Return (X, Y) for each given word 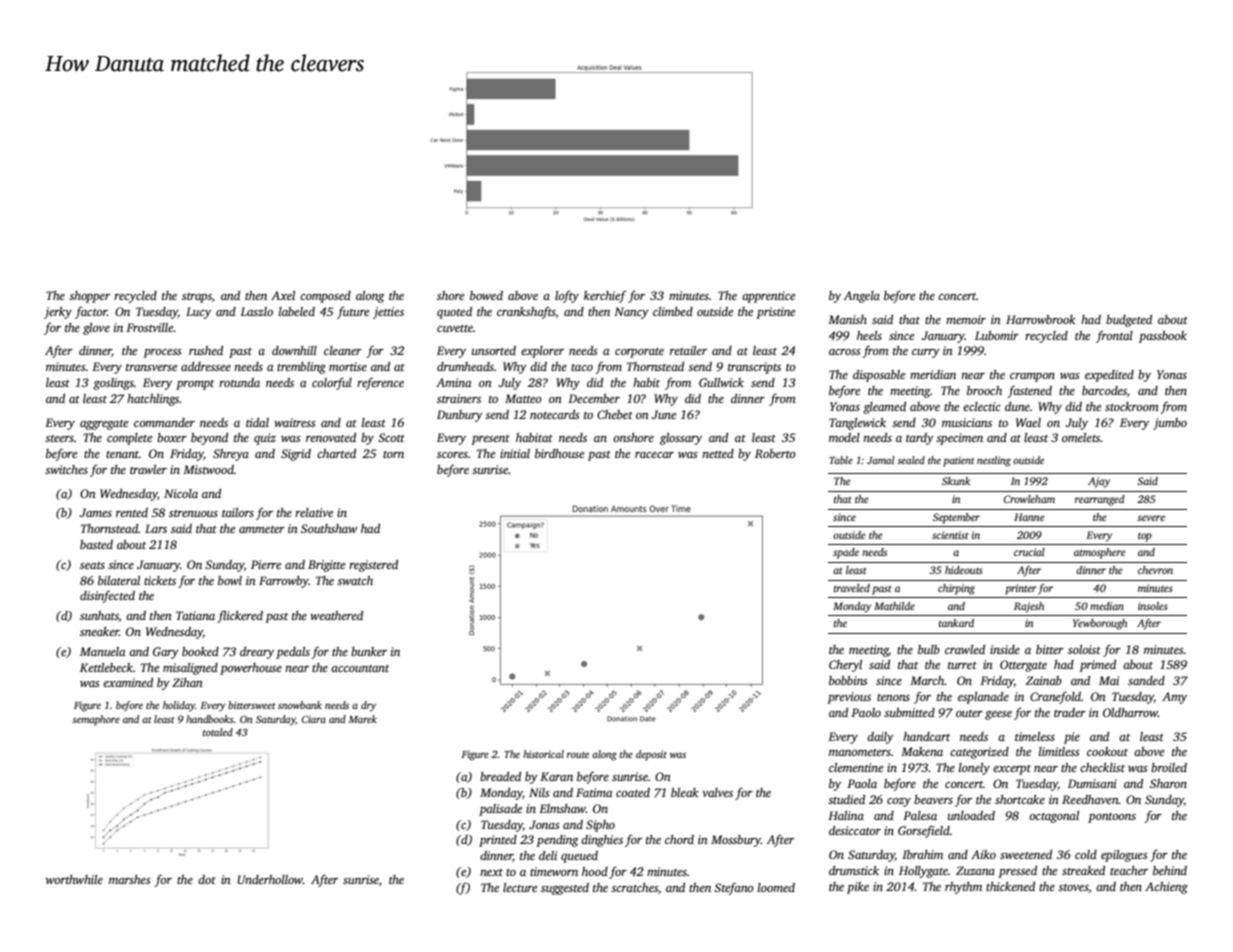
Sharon (1168, 783)
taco (582, 367)
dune (1017, 406)
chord (679, 839)
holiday (179, 706)
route (578, 755)
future (353, 313)
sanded (1146, 680)
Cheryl (845, 666)
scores (452, 455)
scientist (950, 535)
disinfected (107, 596)
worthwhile (74, 879)
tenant (122, 454)
